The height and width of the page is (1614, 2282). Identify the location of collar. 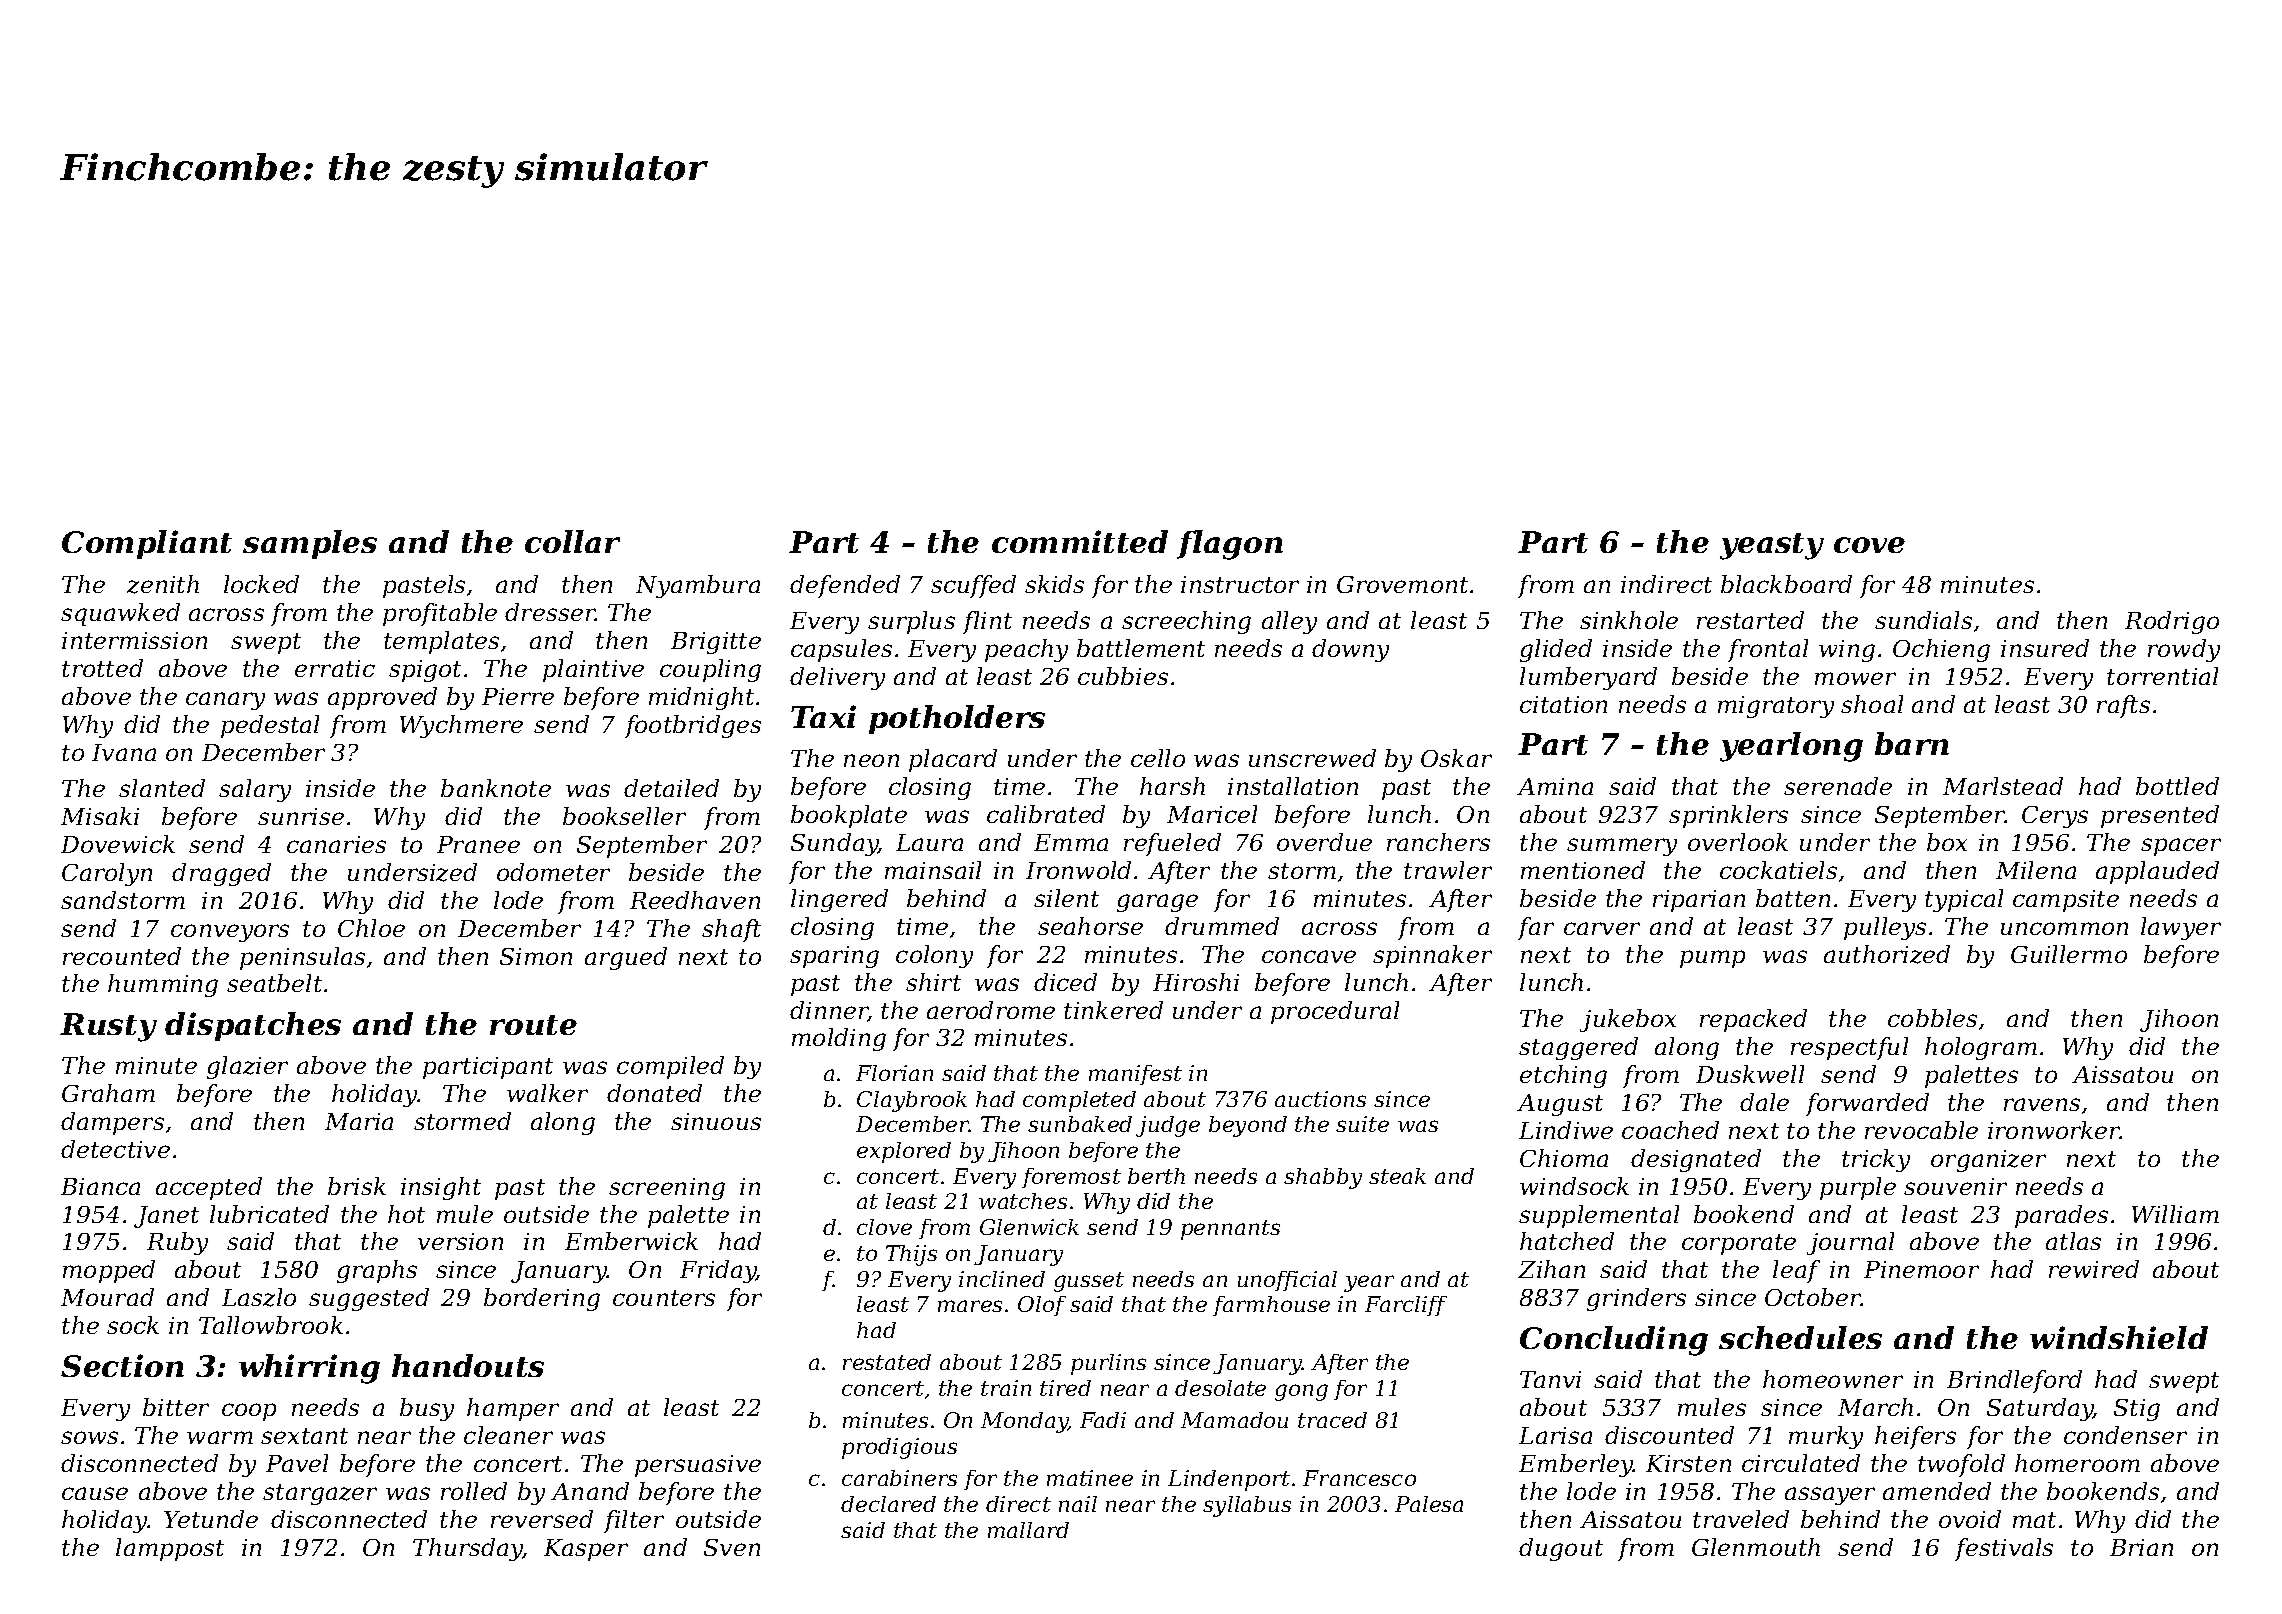
(572, 541).
